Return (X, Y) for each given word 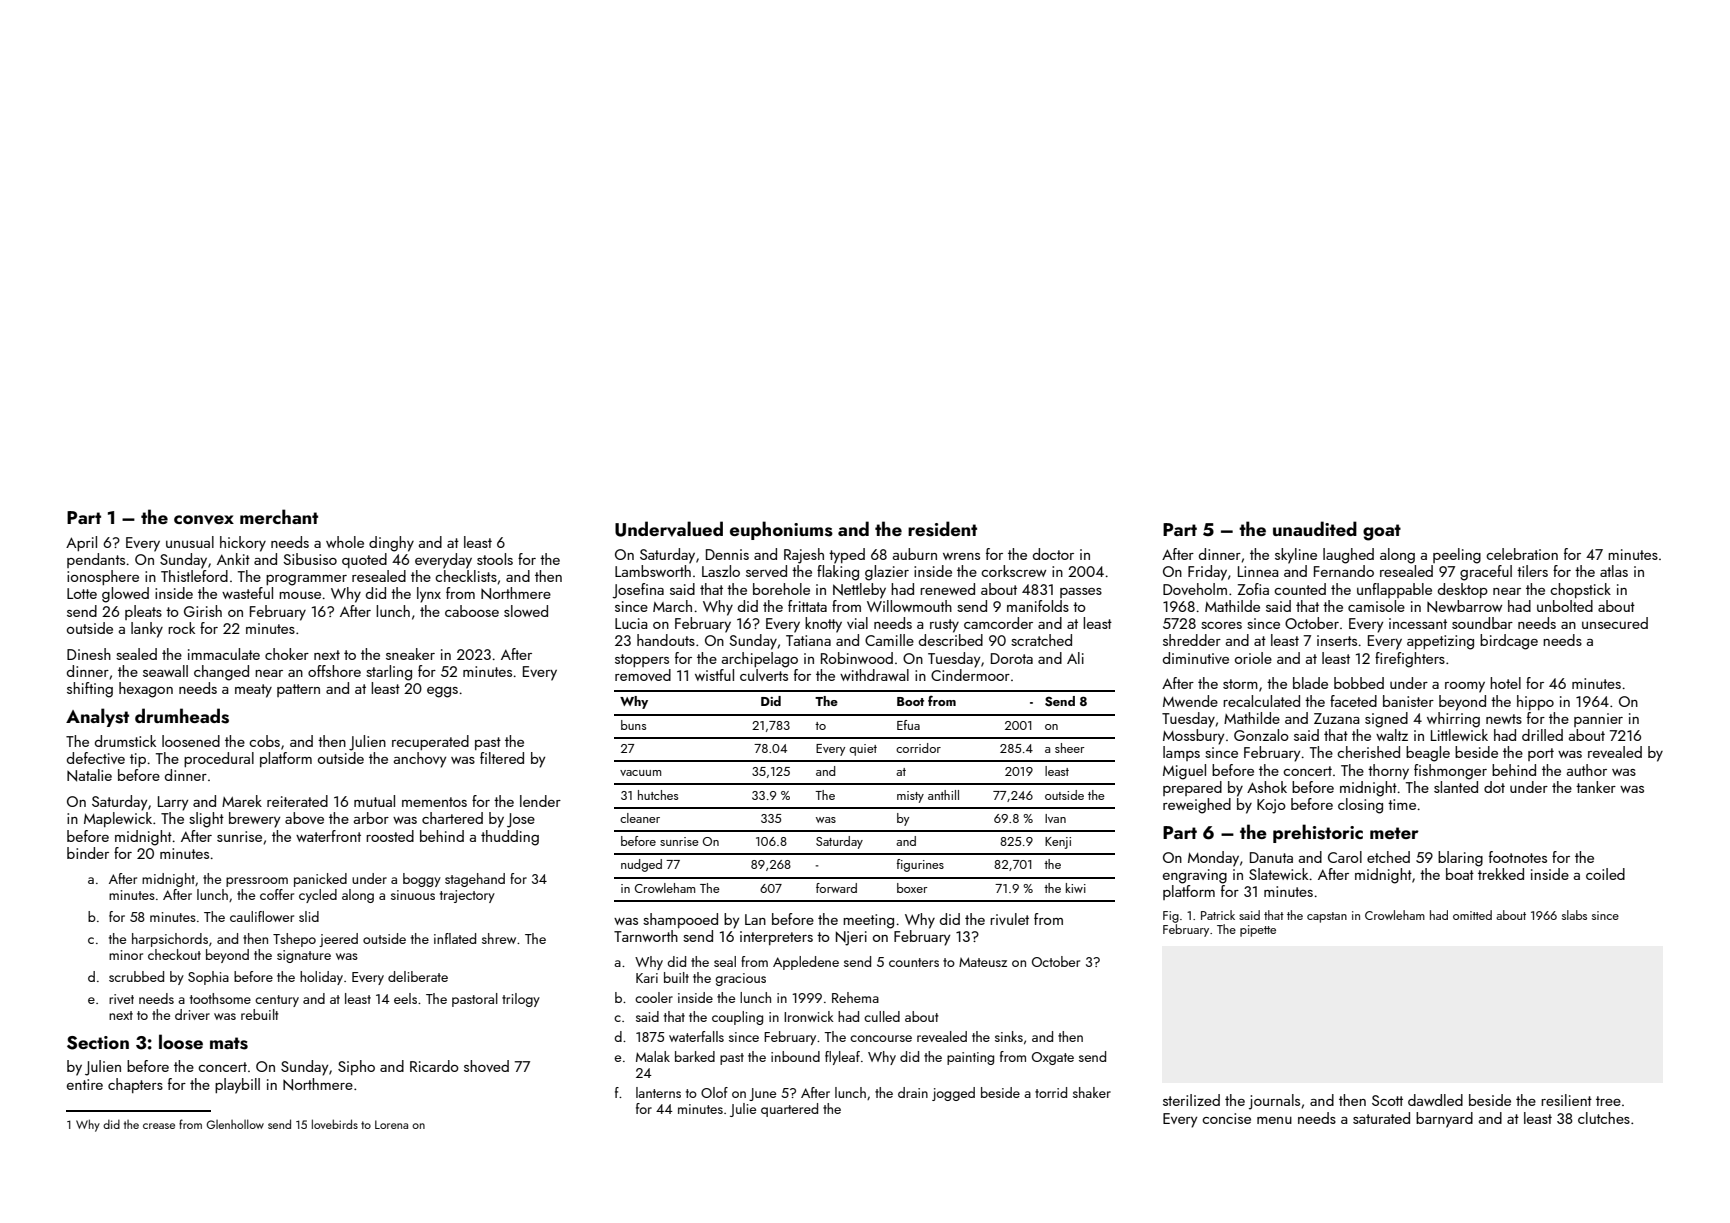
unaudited (1315, 528)
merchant (279, 516)
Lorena (391, 1124)
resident (942, 529)
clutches (1604, 1118)
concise (1226, 1118)
